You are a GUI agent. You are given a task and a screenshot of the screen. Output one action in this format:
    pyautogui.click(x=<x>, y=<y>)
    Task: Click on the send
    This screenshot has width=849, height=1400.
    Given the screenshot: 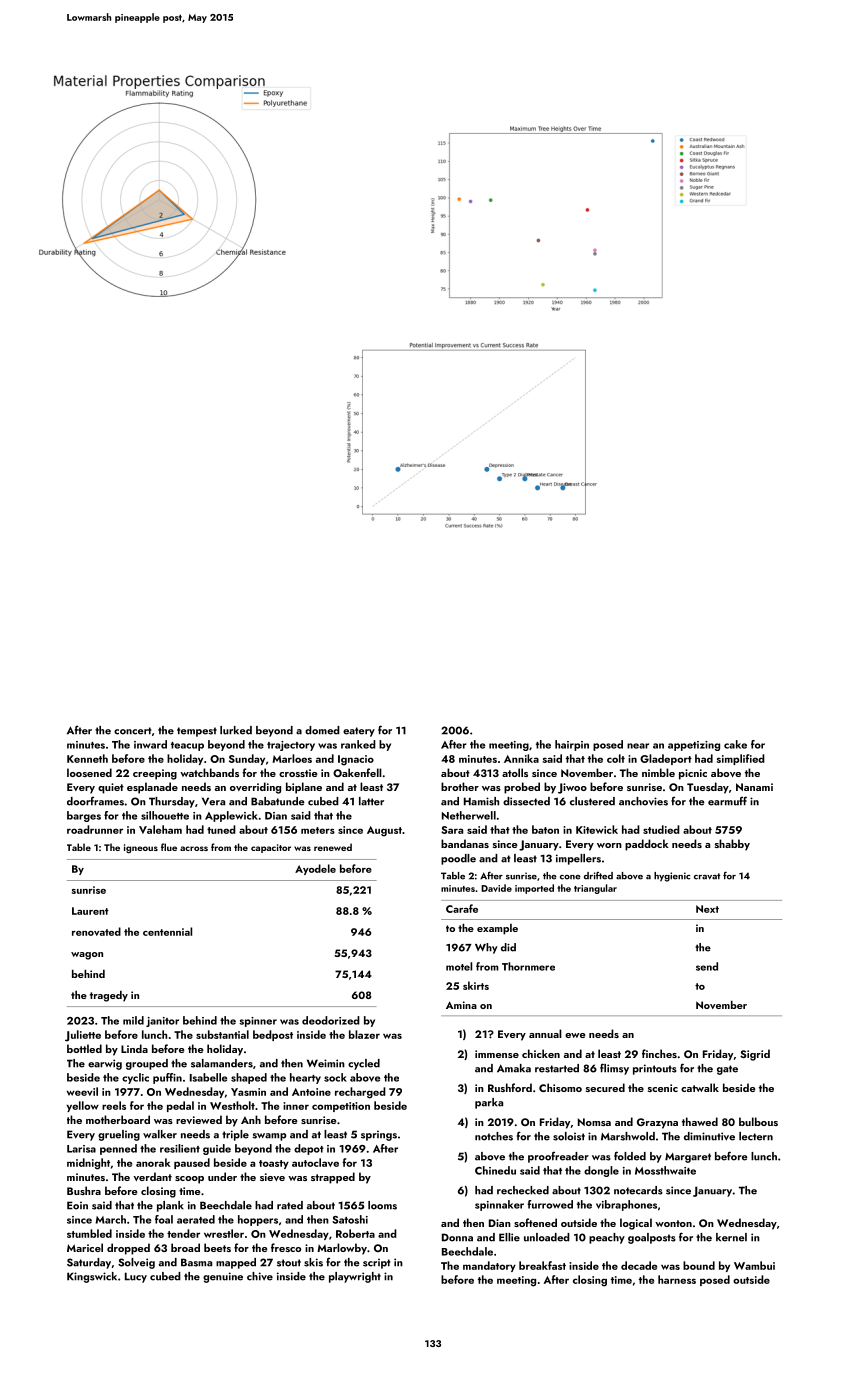 What is the action you would take?
    pyautogui.click(x=707, y=966)
